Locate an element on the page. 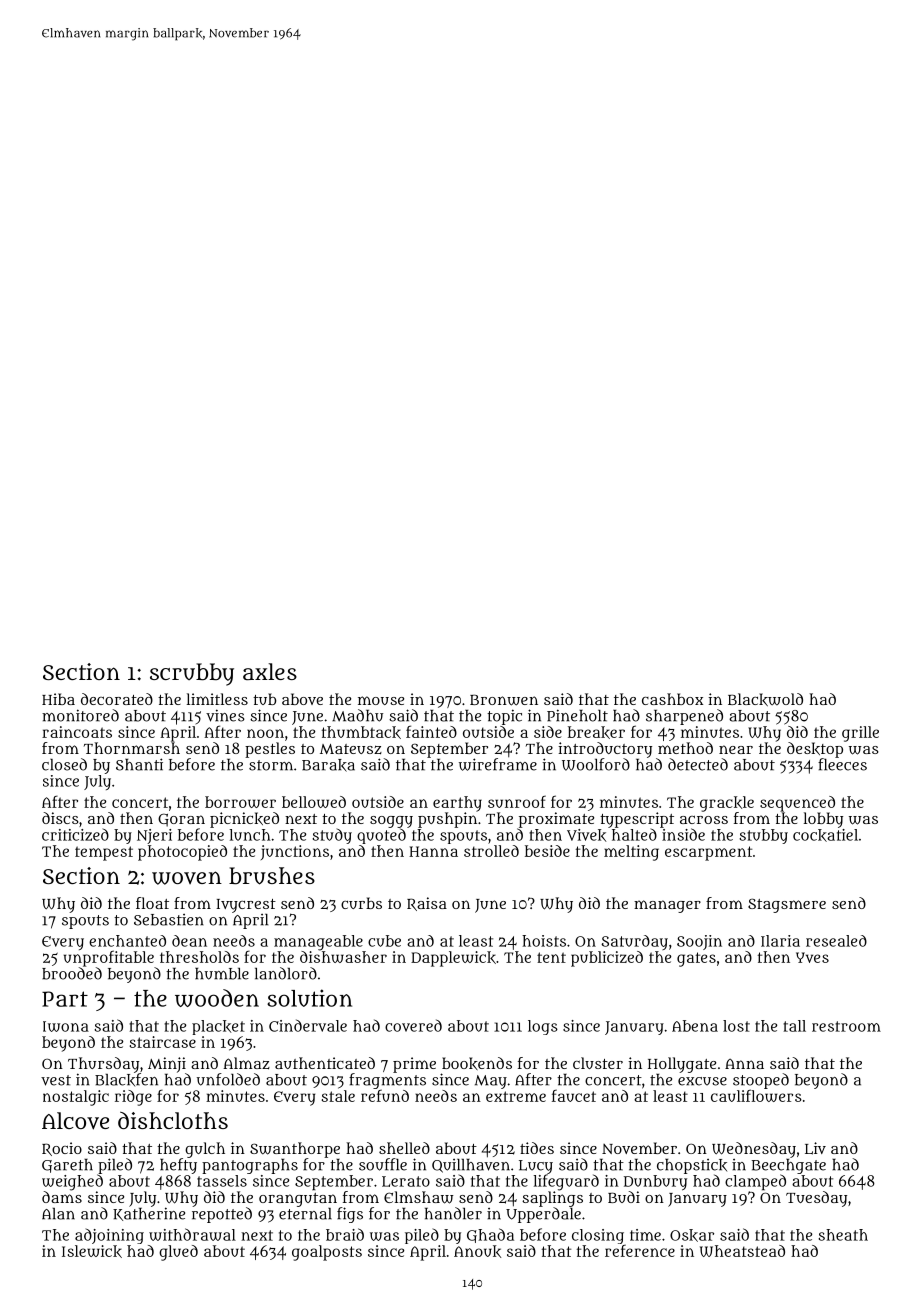 The width and height of the document is (924, 1308). sequenced is located at coordinates (797, 804).
